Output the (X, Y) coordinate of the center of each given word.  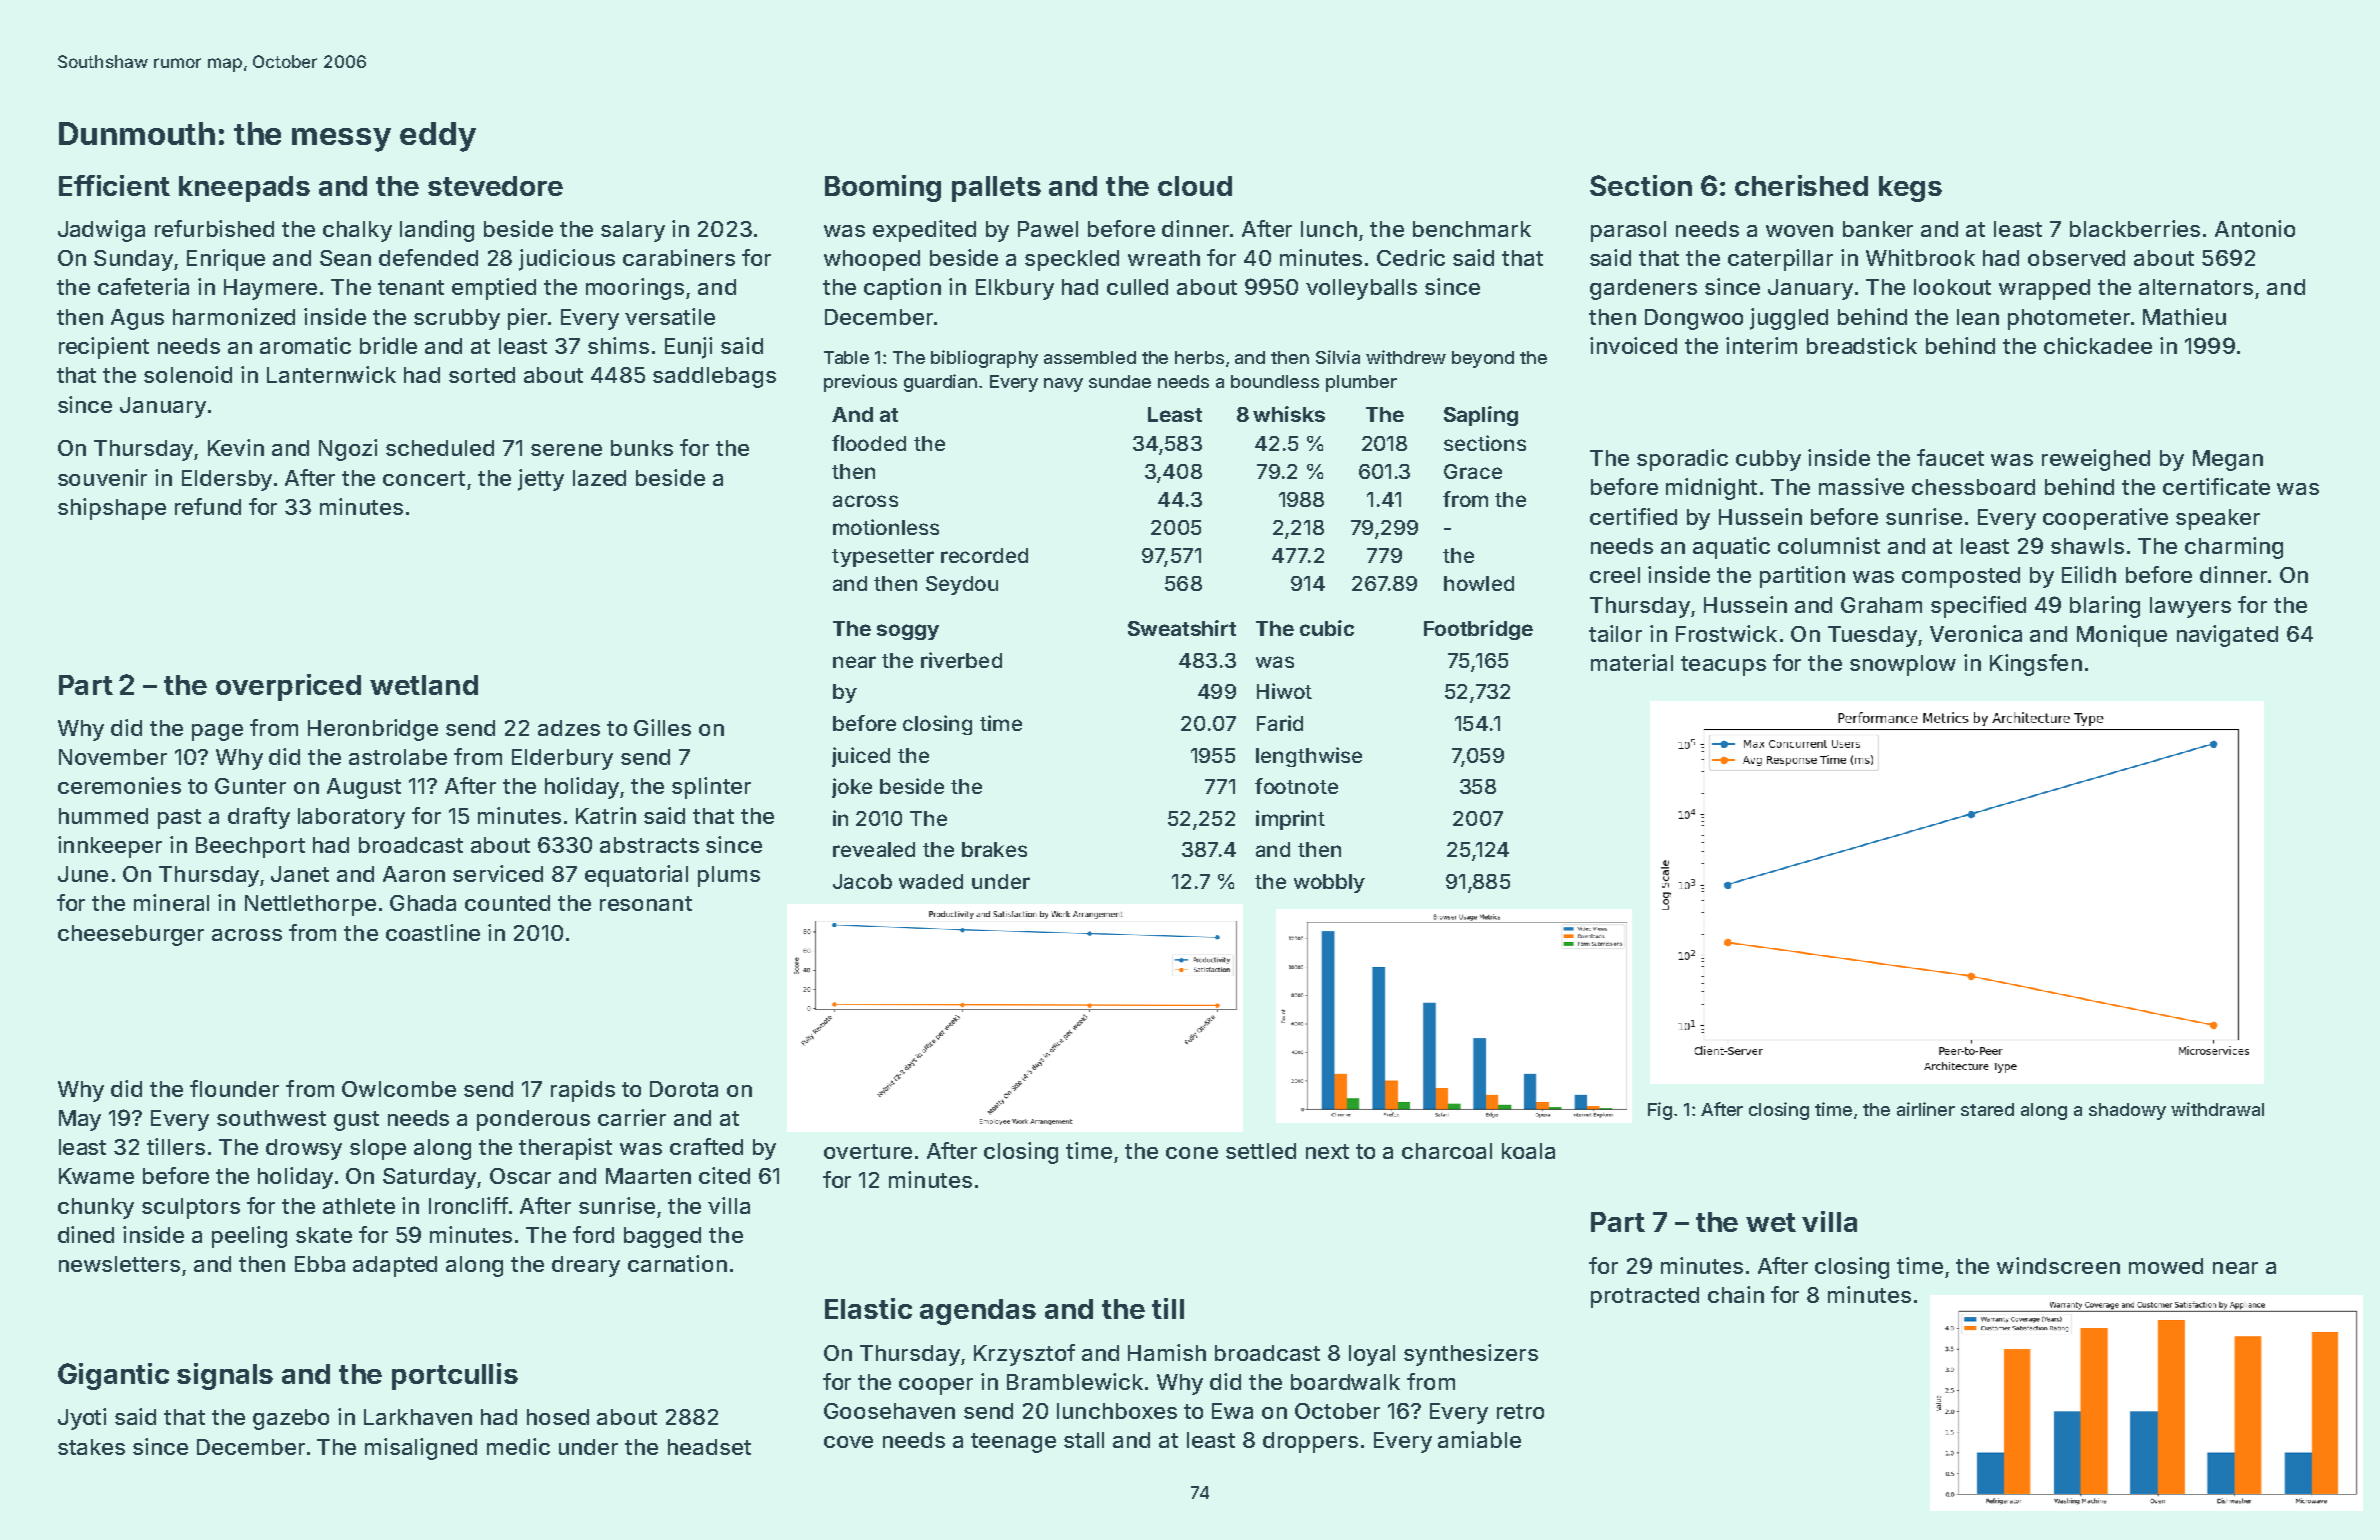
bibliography (984, 359)
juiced (861, 757)
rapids (583, 1091)
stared (1987, 1109)
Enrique (226, 260)
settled (1261, 1151)
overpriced (288, 687)
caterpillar (1780, 260)
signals (225, 1376)
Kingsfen (2036, 665)
